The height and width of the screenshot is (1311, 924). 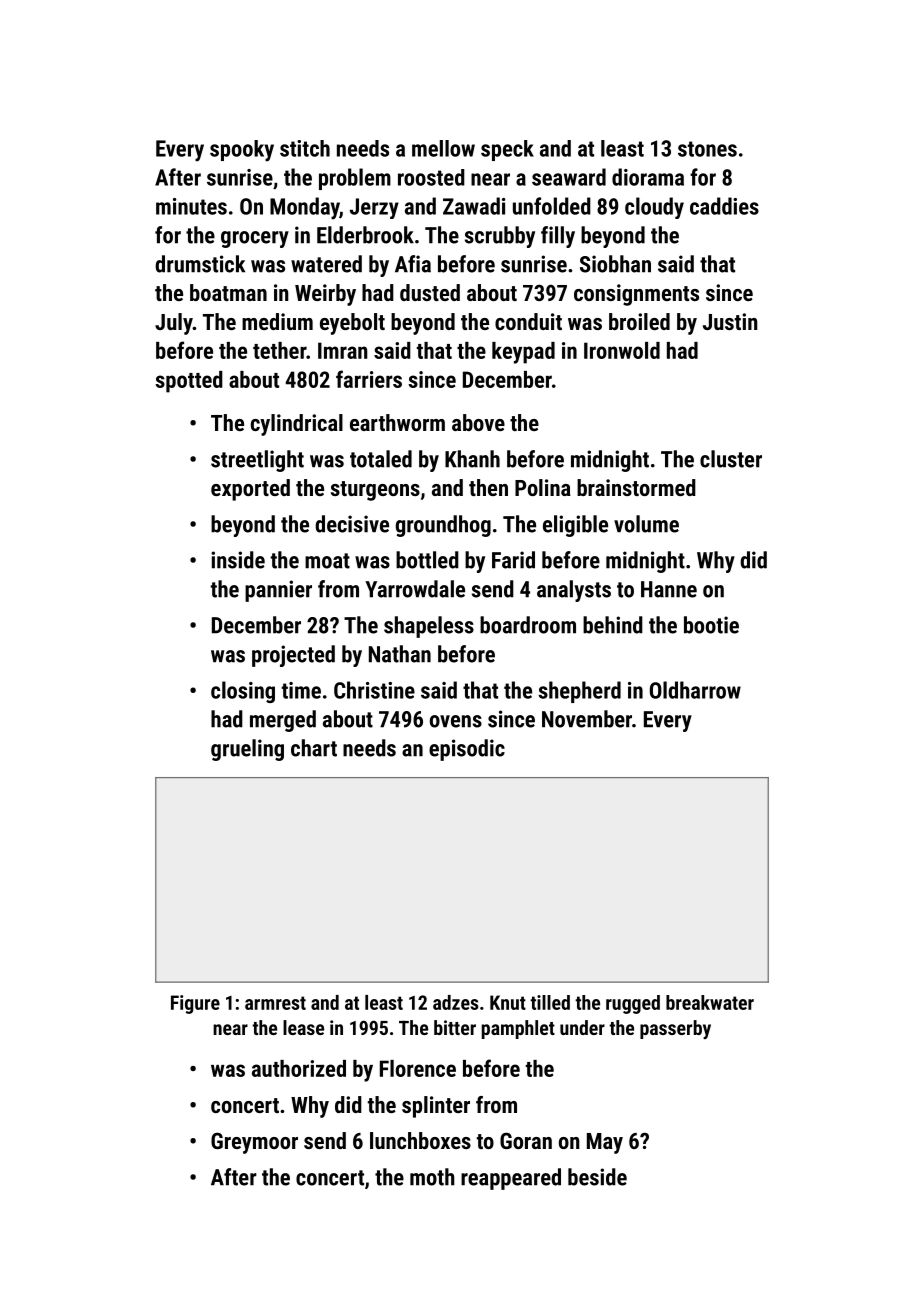 I want to click on sturgeons, so click(x=375, y=491).
